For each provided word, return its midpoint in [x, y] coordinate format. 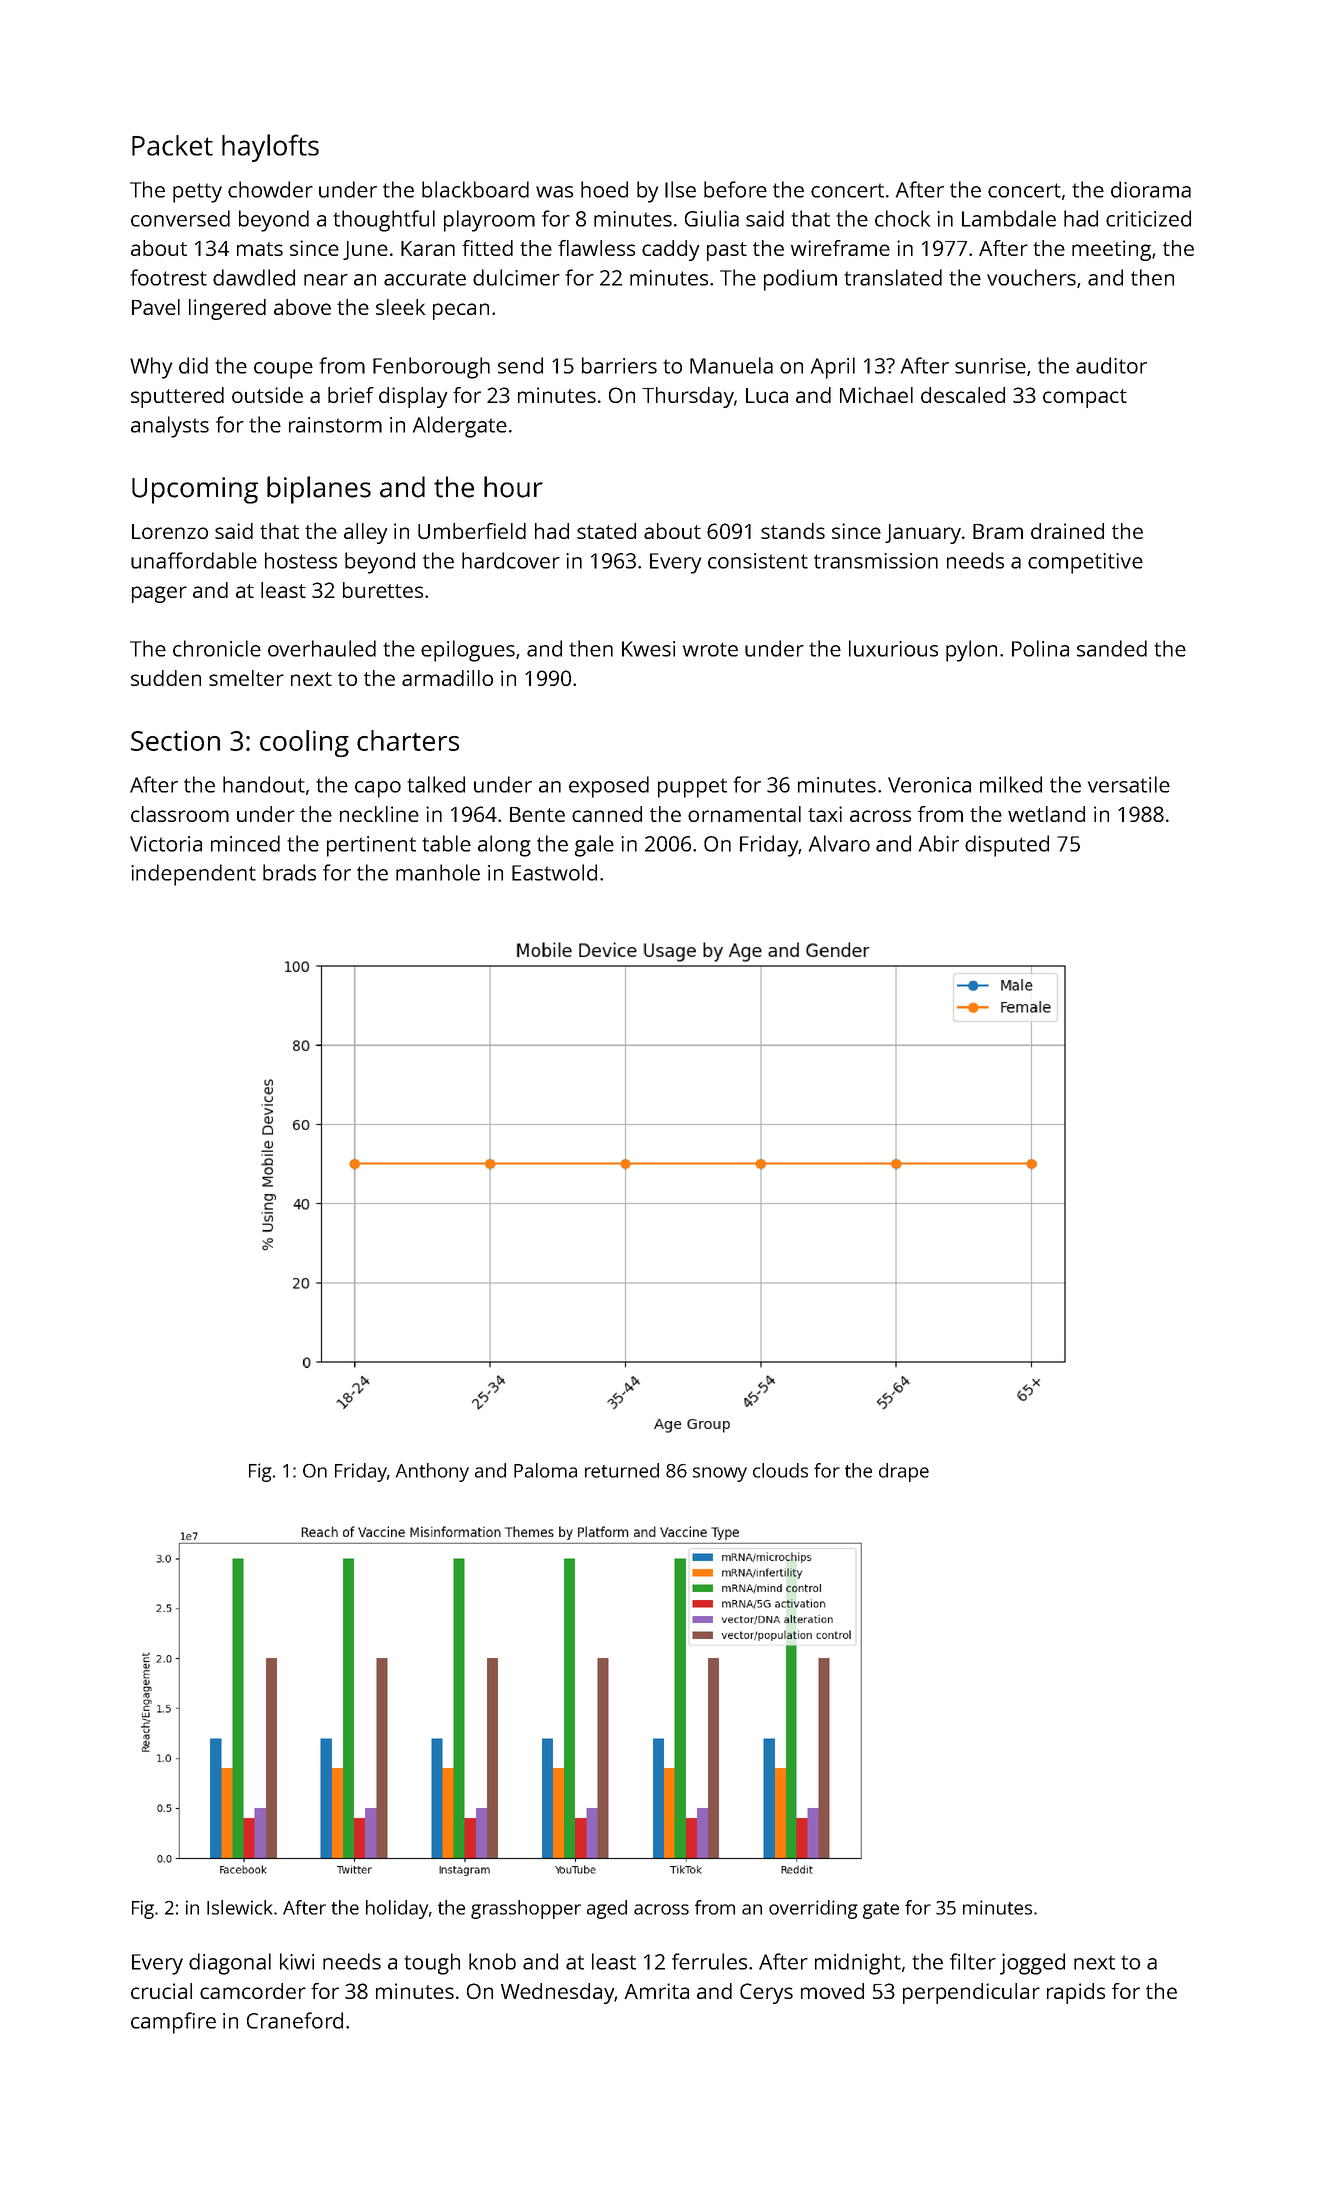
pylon [971, 651]
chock [902, 218]
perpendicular [971, 1993]
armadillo [447, 678]
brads [289, 872]
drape [904, 1472]
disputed [1007, 846]
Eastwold [554, 872]
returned [622, 1470]
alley [365, 533]
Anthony [432, 1472]
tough [432, 1964]
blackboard [475, 189]
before [735, 189]
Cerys [766, 1993]
